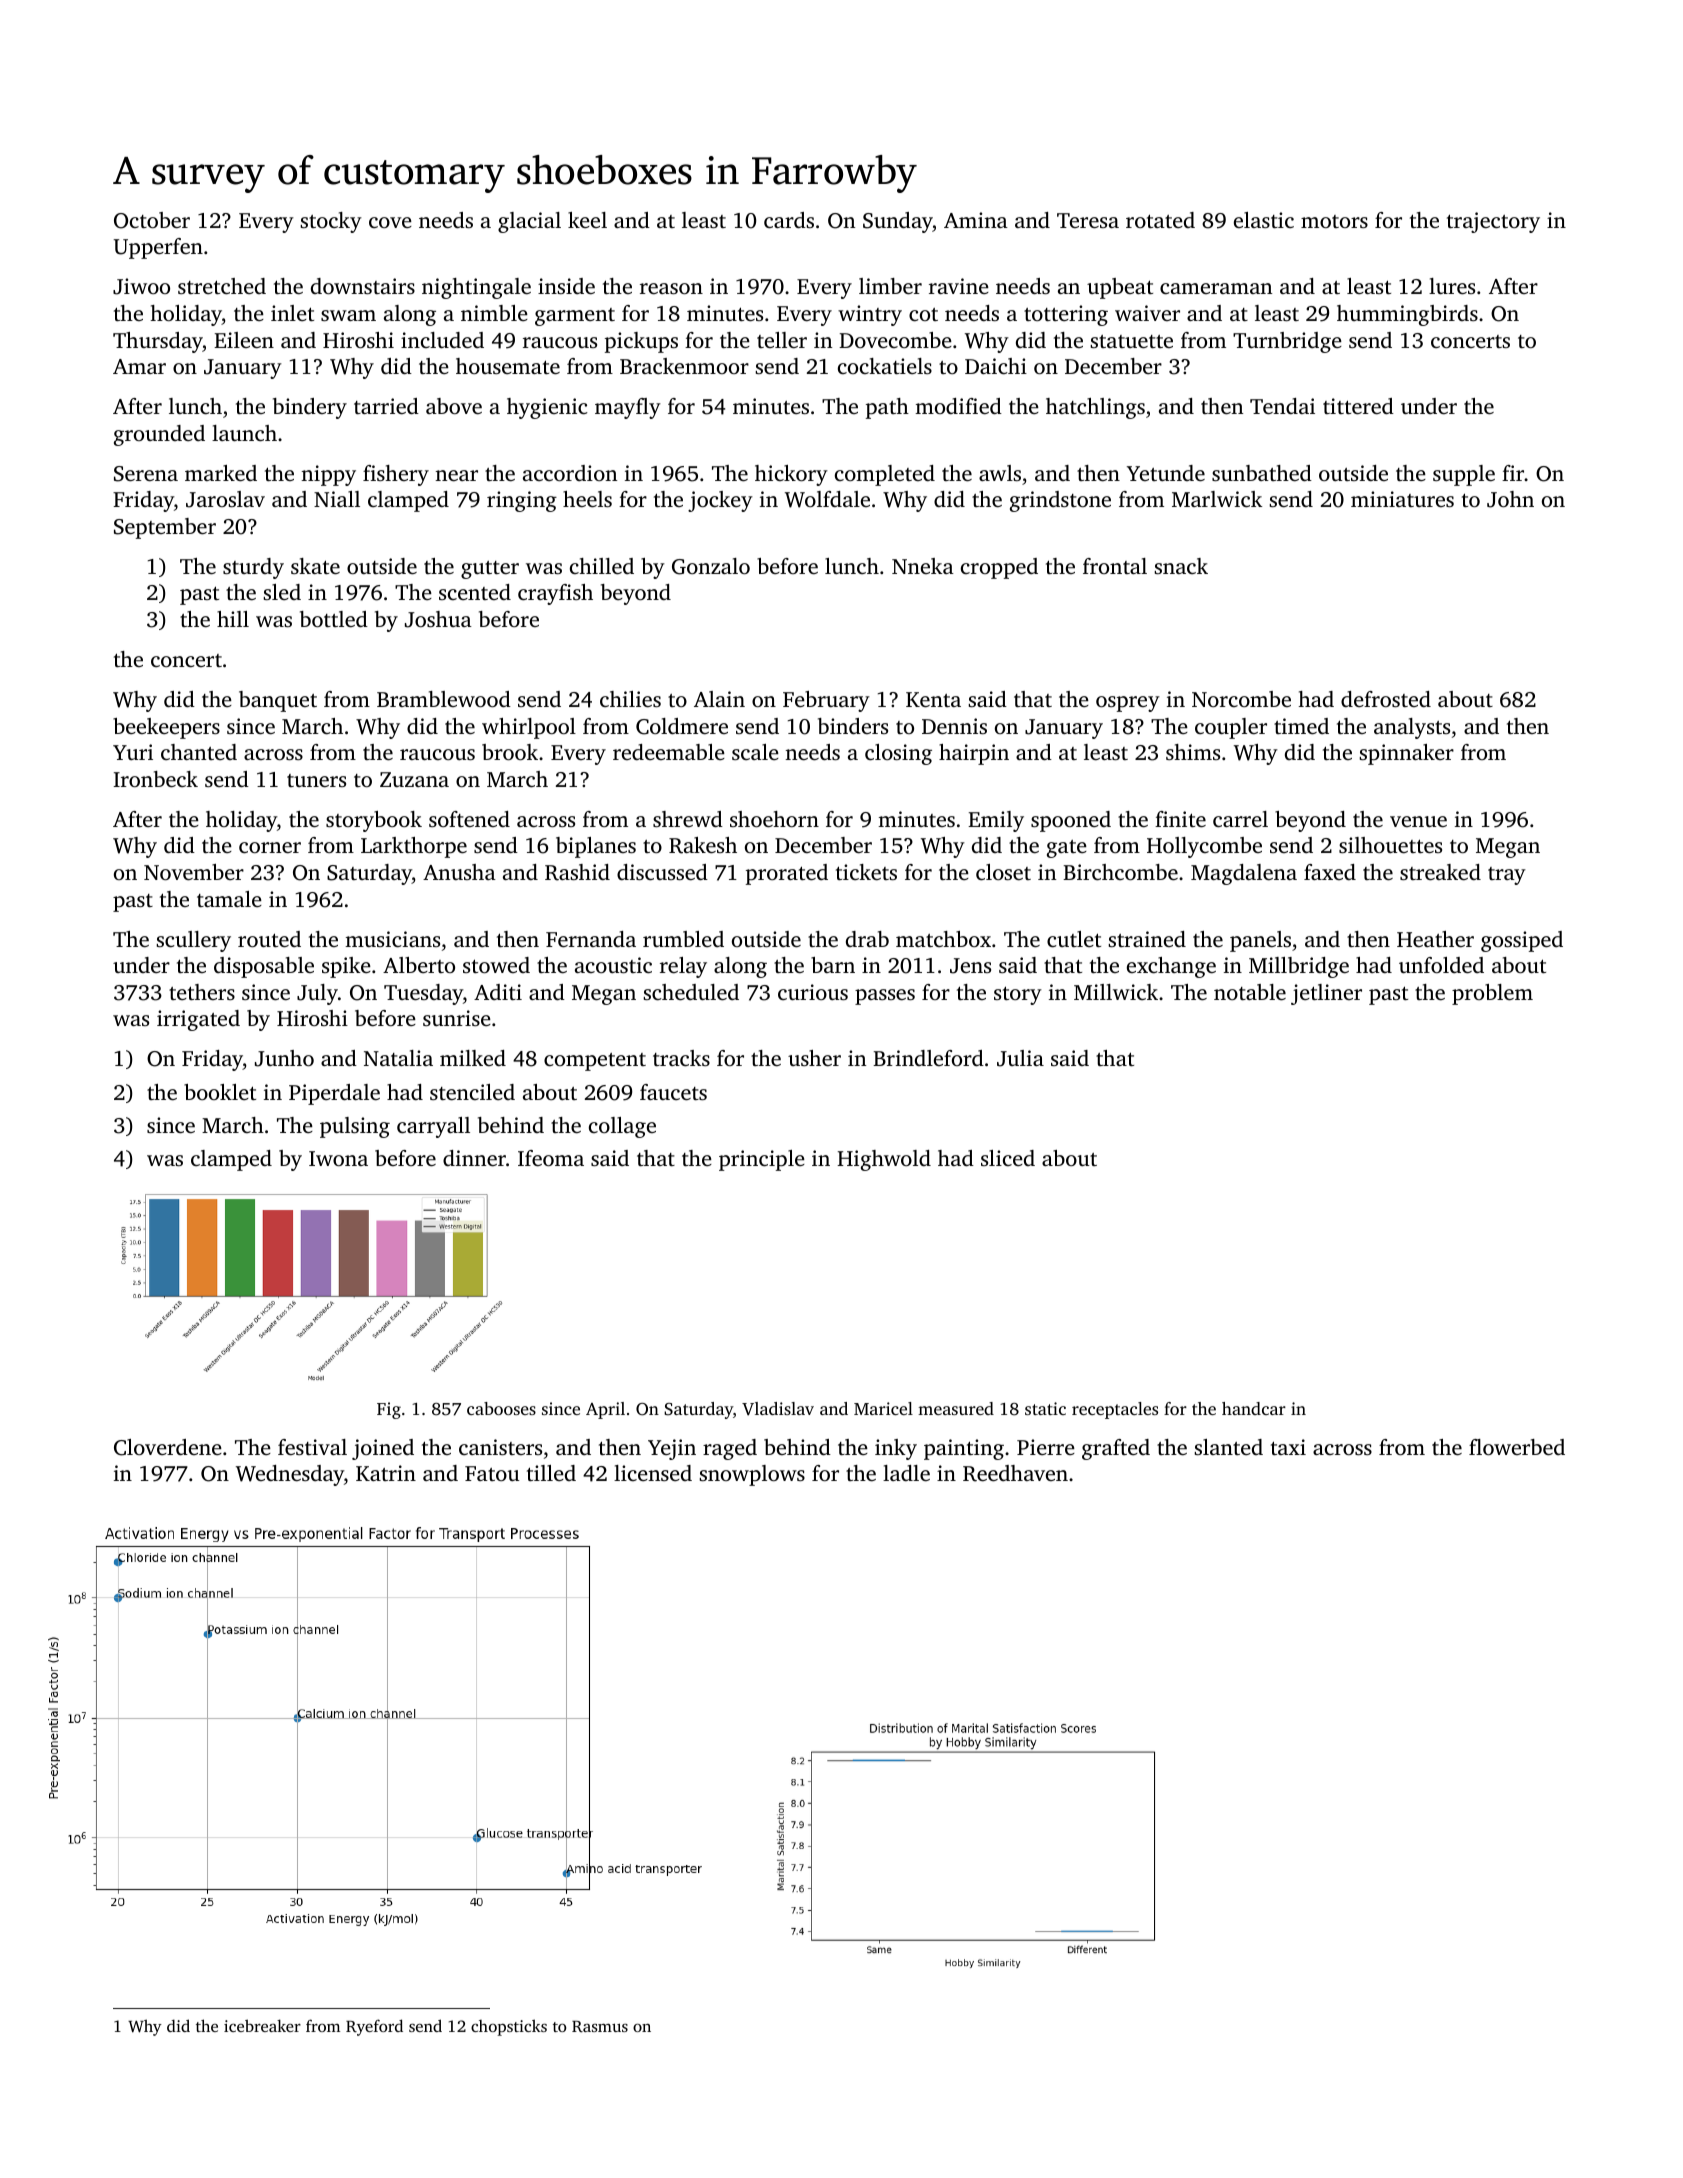 This image has width=1683, height=2178. Describe the element at coordinates (1254, 1408) in the image. I see `handcar` at that location.
